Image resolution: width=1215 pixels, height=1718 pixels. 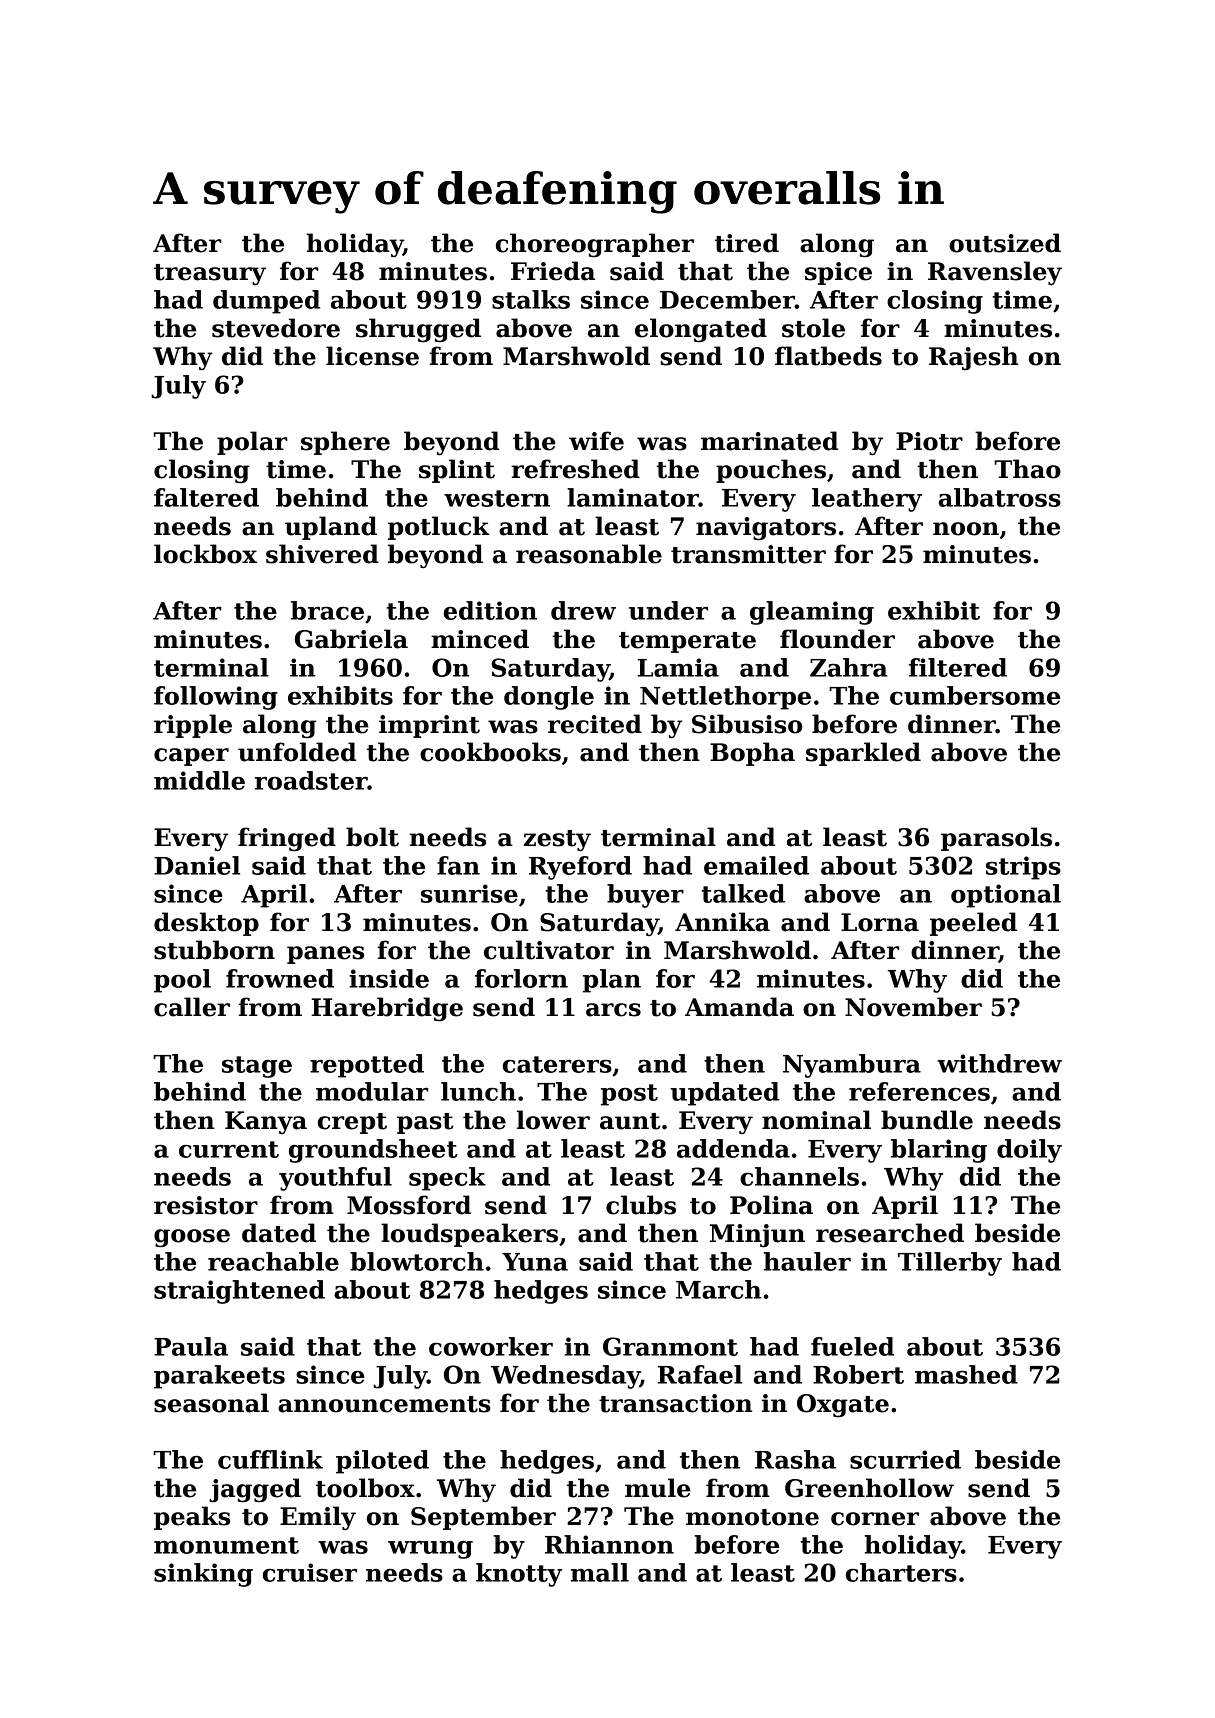 I want to click on spice, so click(x=838, y=273).
